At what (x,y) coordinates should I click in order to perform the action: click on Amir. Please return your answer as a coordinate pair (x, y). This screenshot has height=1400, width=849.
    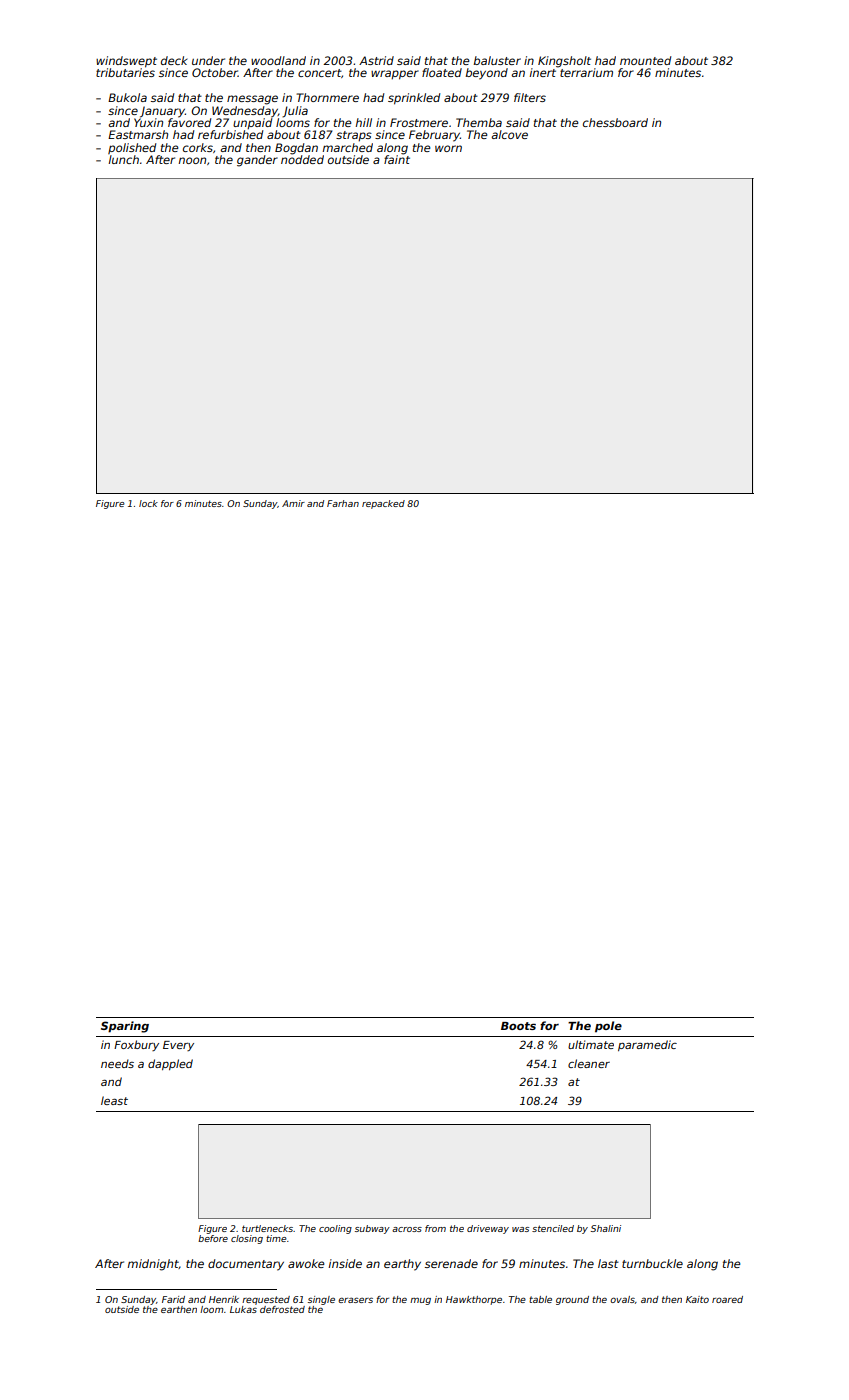
    Looking at the image, I should click on (293, 503).
